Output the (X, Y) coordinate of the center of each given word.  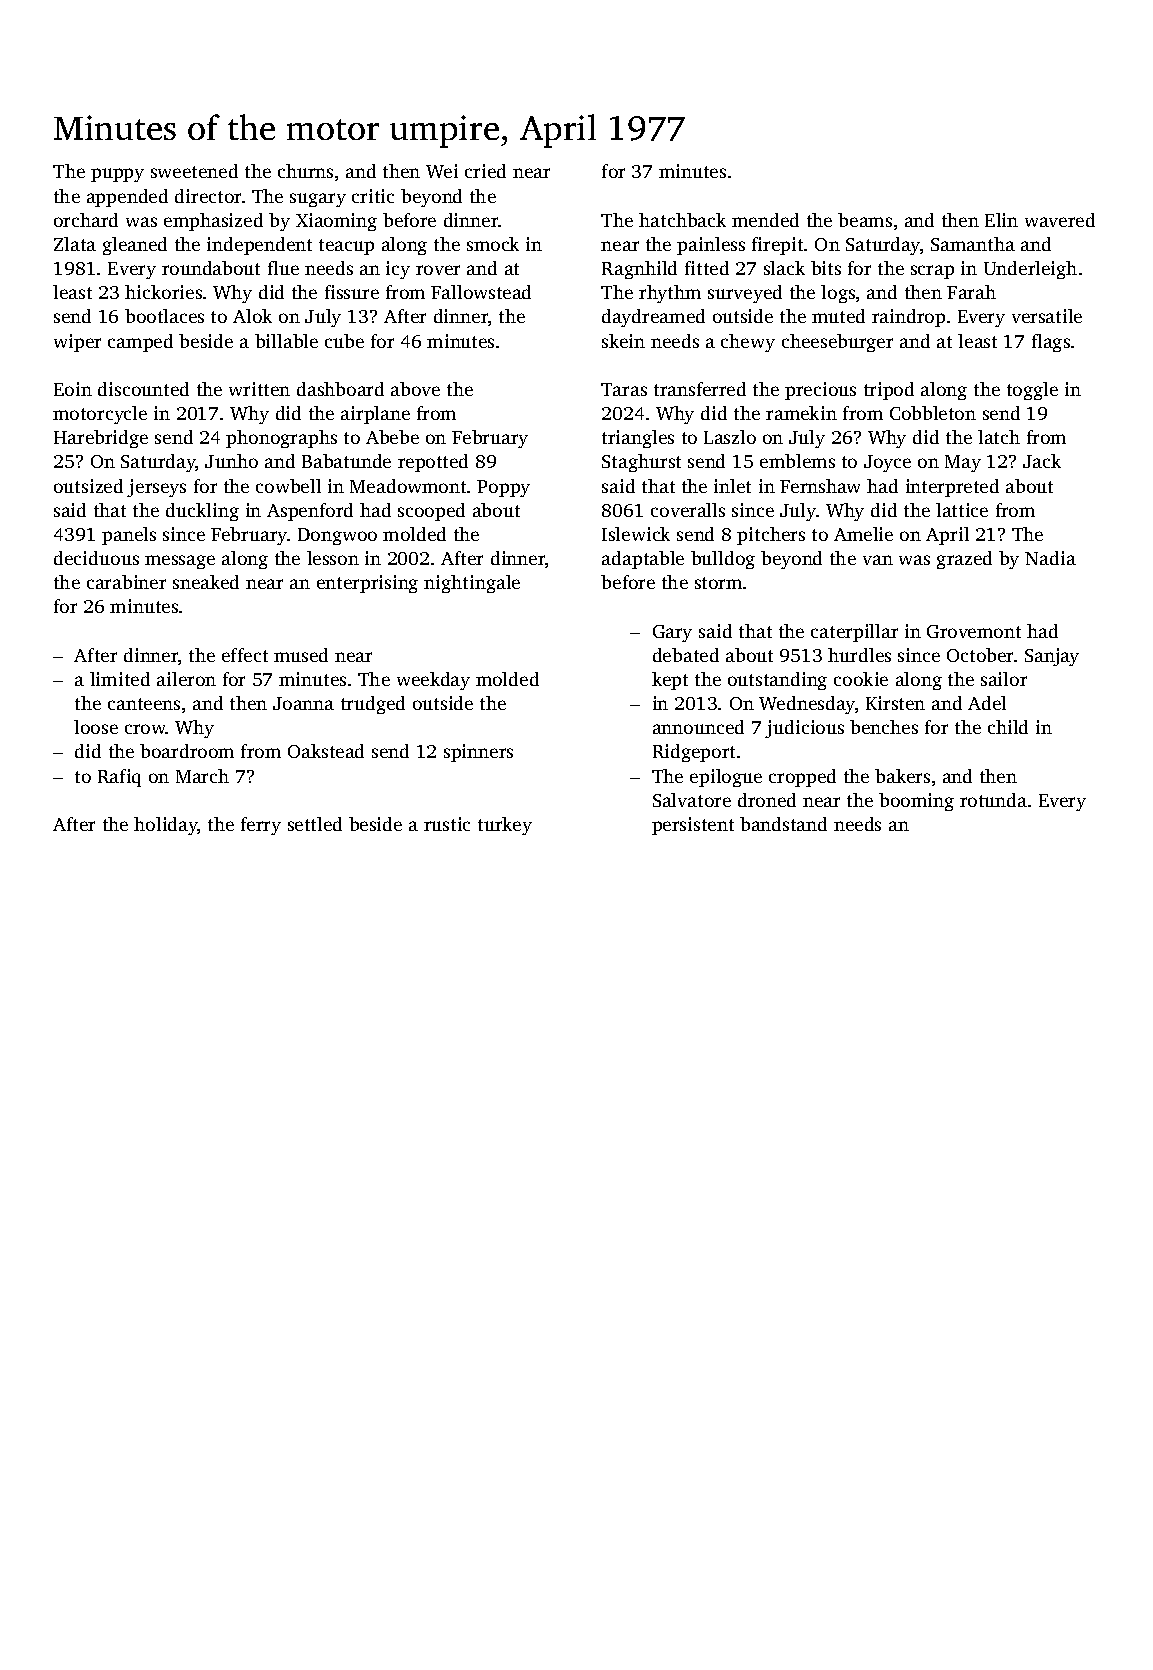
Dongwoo (337, 536)
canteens (144, 704)
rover (438, 270)
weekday (433, 681)
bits (826, 268)
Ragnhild (639, 270)
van (878, 560)
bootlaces (164, 316)
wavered (1060, 220)
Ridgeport (694, 753)
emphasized (213, 222)
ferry (261, 826)
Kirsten (895, 703)
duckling (202, 512)
